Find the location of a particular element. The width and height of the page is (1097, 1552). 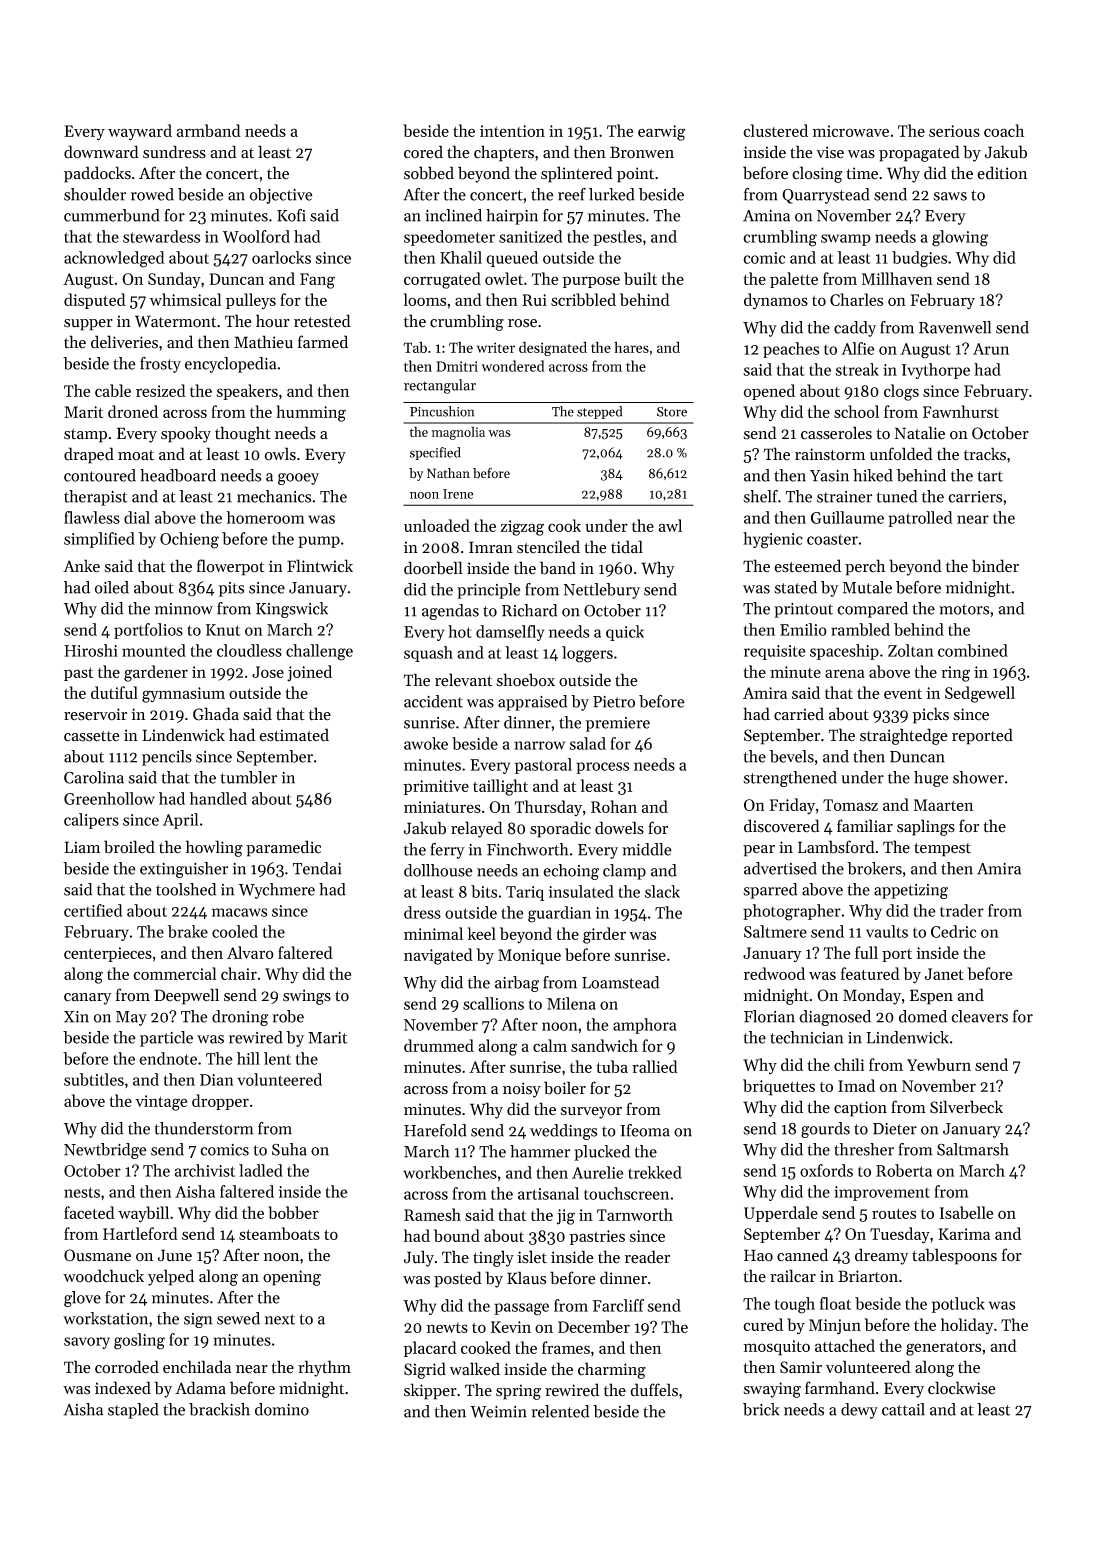

Maarten is located at coordinates (943, 805).
